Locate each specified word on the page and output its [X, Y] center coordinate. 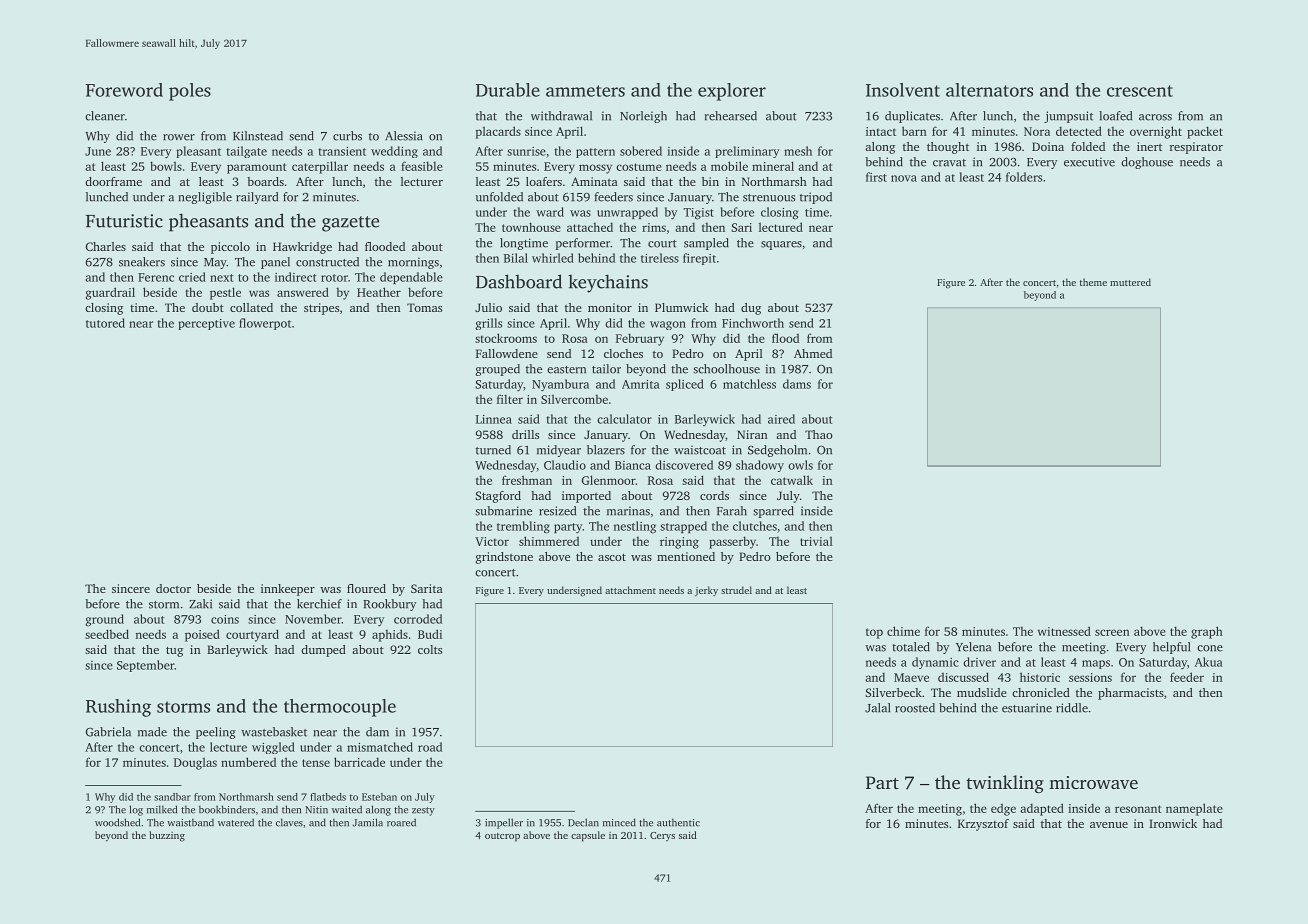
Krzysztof [983, 825]
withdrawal [561, 116]
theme [1093, 282]
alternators [989, 90]
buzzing [167, 836]
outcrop [502, 837]
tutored [105, 323]
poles [190, 92]
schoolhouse [726, 369]
